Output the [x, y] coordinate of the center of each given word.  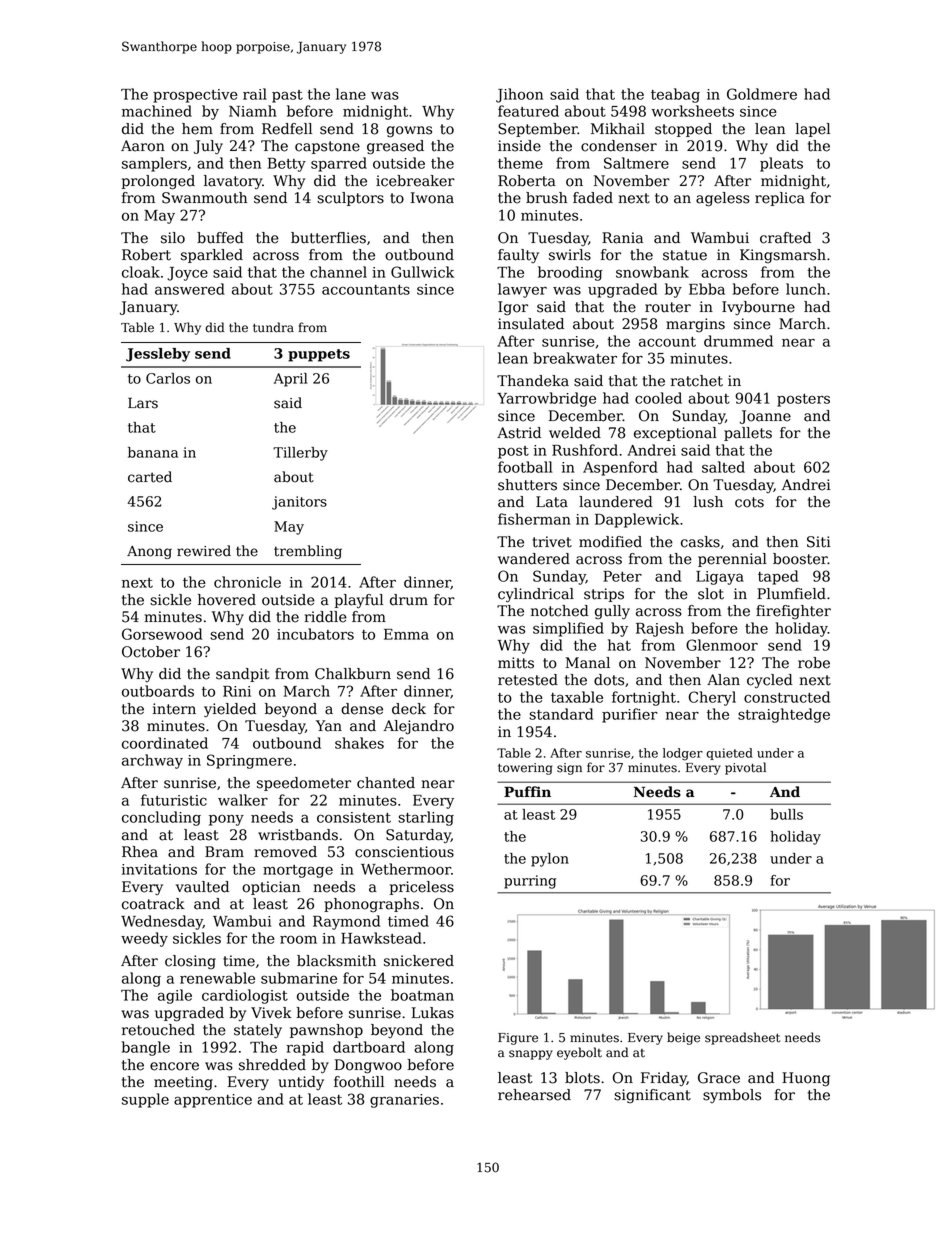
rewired [204, 551]
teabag [675, 95]
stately [258, 1031]
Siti [819, 542]
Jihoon [519, 95]
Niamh [253, 111]
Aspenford [620, 468]
